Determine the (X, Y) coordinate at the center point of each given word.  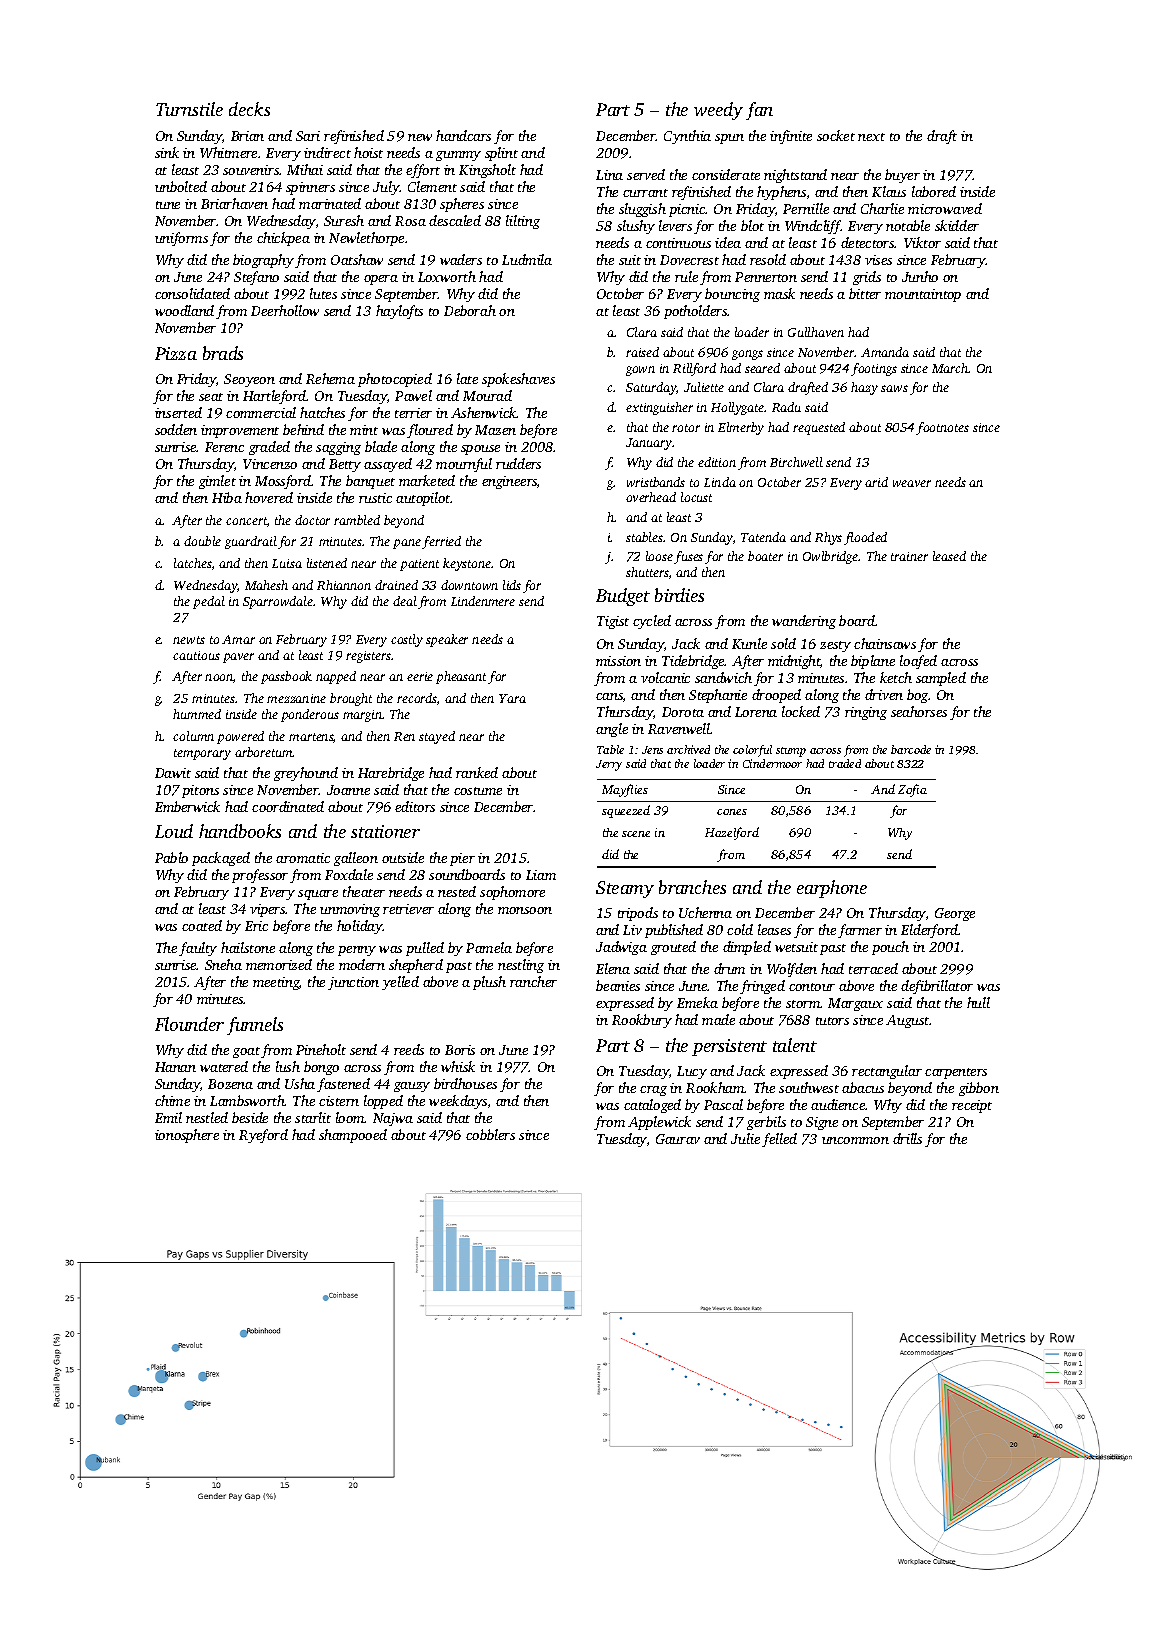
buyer (902, 176)
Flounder (189, 1024)
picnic (687, 210)
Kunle (749, 643)
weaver (912, 483)
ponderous (310, 715)
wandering (804, 622)
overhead (651, 497)
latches (193, 563)
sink (167, 152)
